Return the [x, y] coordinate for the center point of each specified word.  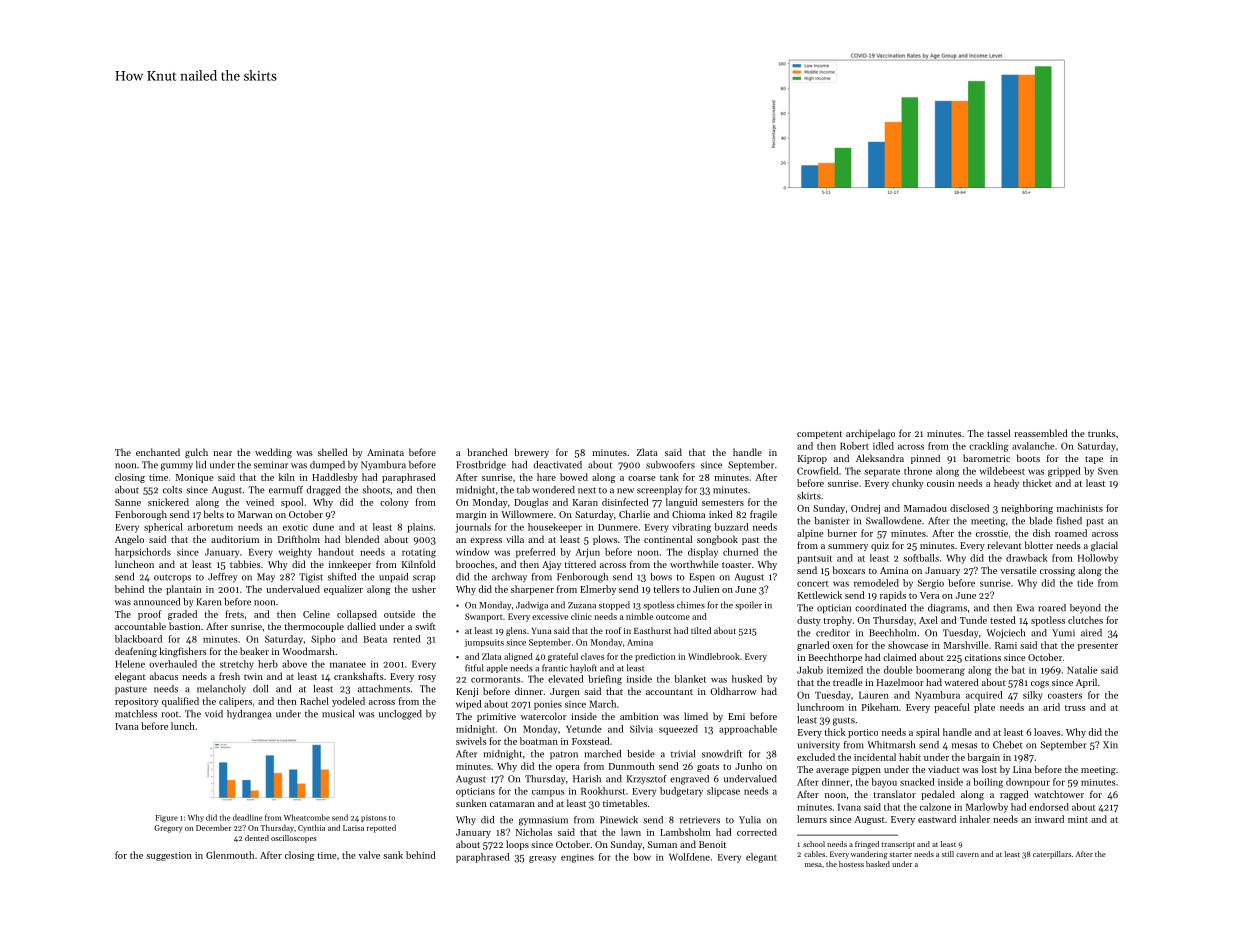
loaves [1047, 732]
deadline [247, 817]
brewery [531, 453]
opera [568, 768]
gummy [177, 467]
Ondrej [865, 509]
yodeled [348, 702]
